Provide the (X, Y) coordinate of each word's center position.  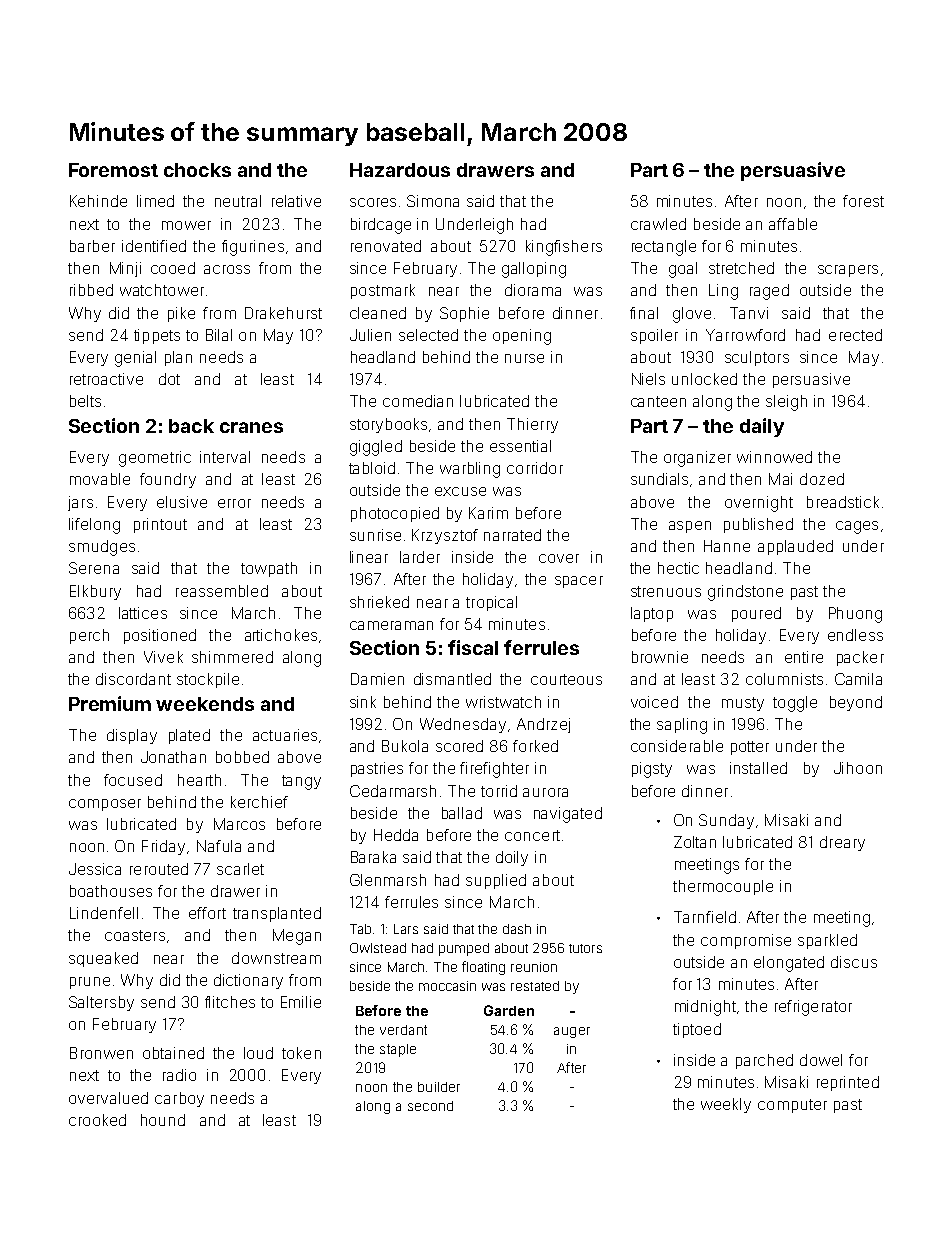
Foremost (113, 170)
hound (163, 1120)
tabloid (372, 468)
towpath (269, 569)
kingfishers (564, 248)
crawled (658, 224)
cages (857, 527)
